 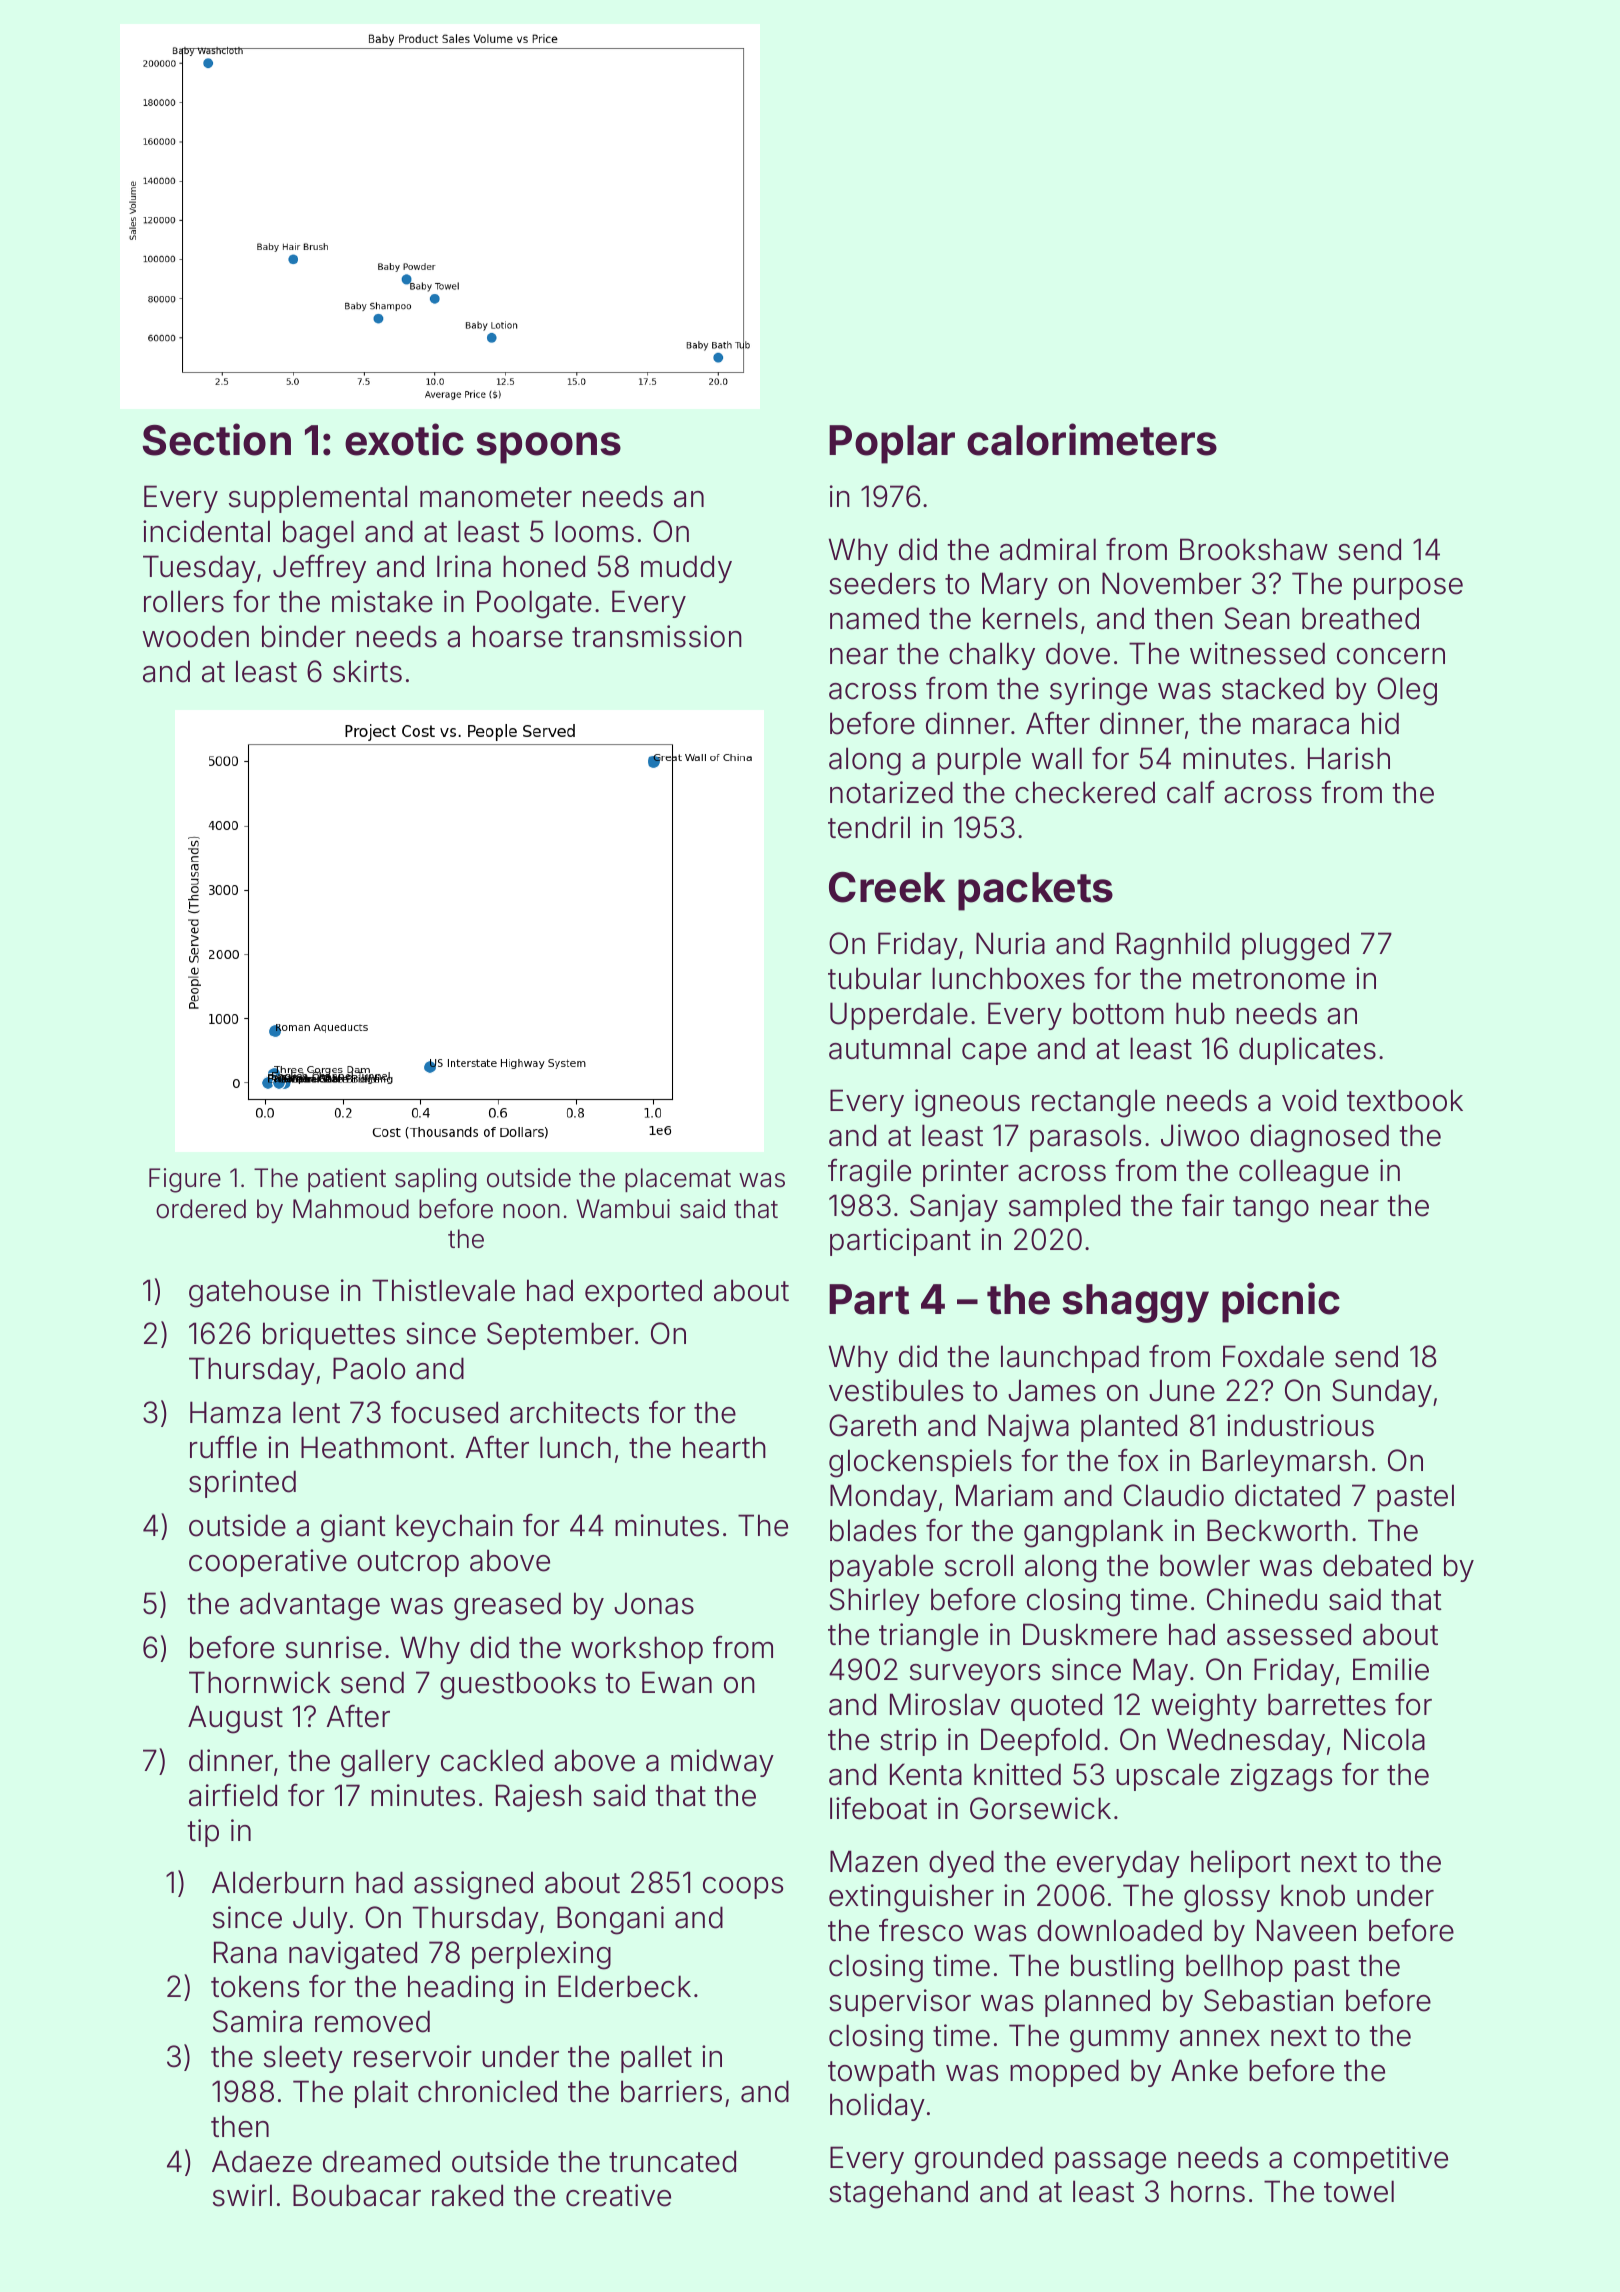 What do you see at coordinates (975, 1675) in the screenshot?
I see `surveyors` at bounding box center [975, 1675].
